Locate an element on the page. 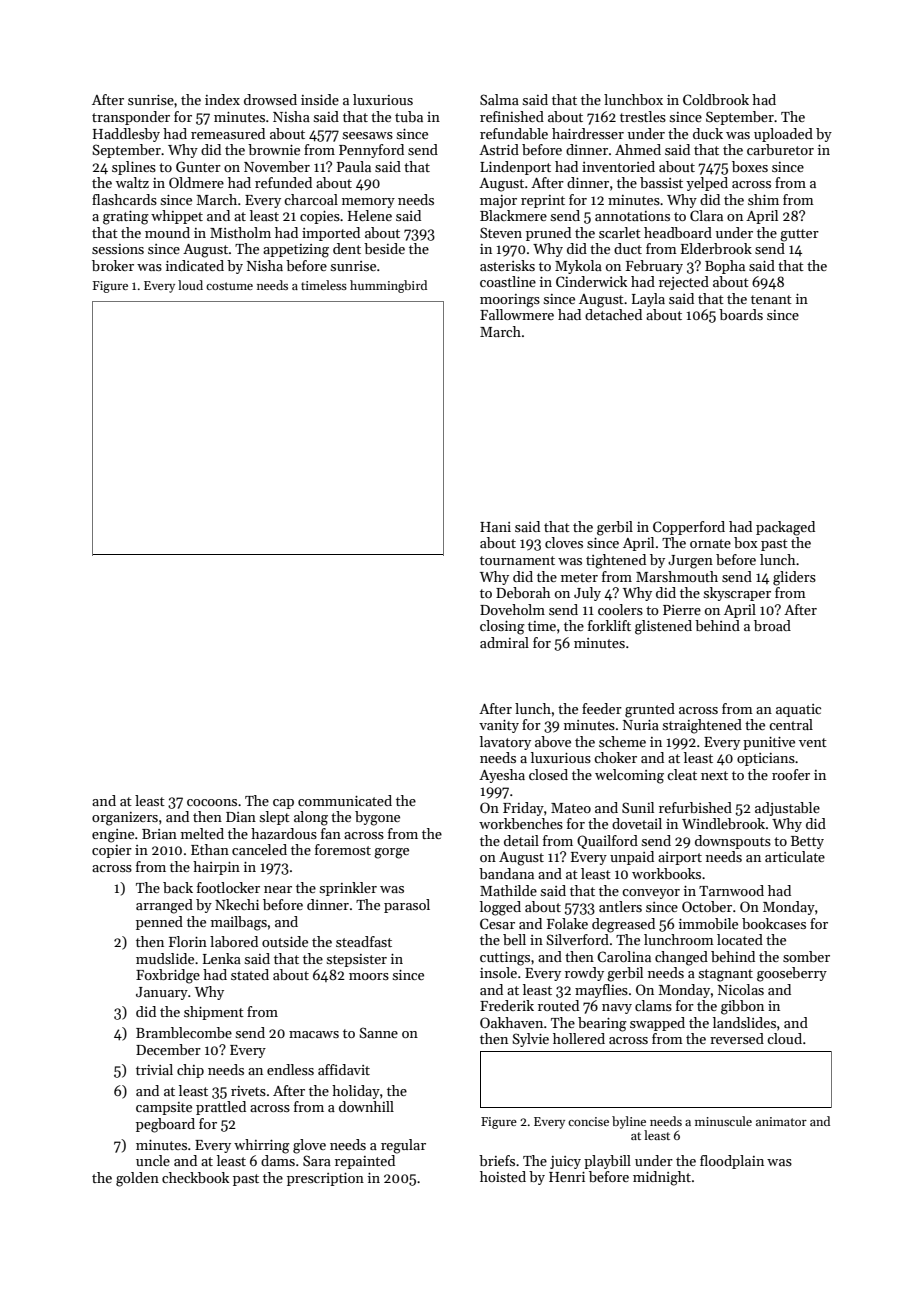 This page has width=924, height=1308. bygone is located at coordinates (377, 818).
